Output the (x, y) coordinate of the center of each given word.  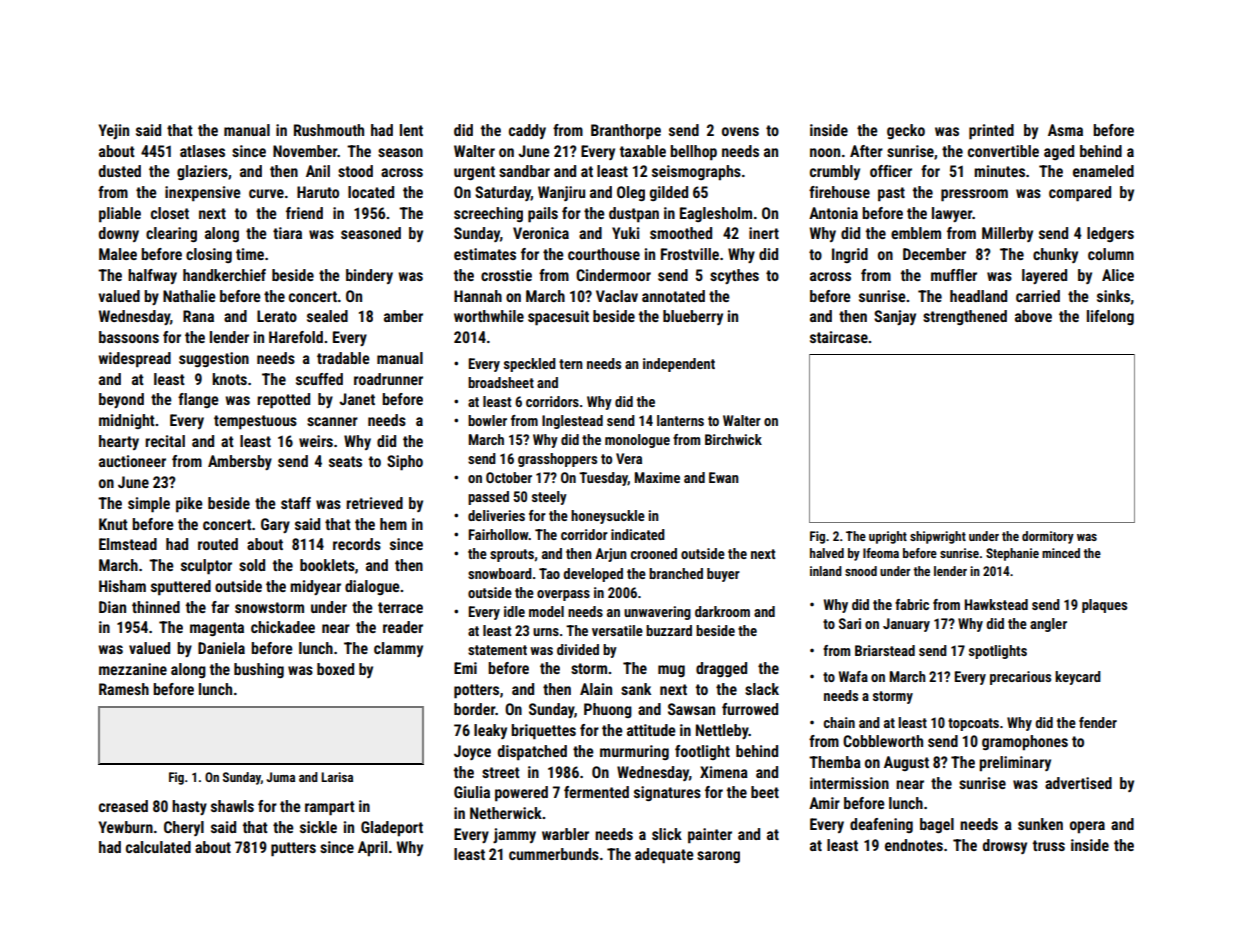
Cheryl (184, 828)
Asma (1065, 130)
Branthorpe (626, 132)
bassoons (129, 337)
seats (345, 461)
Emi (465, 668)
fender (1098, 722)
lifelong (1110, 317)
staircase (839, 337)
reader (403, 627)
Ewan (724, 477)
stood (355, 171)
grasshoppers (557, 460)
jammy (514, 835)
